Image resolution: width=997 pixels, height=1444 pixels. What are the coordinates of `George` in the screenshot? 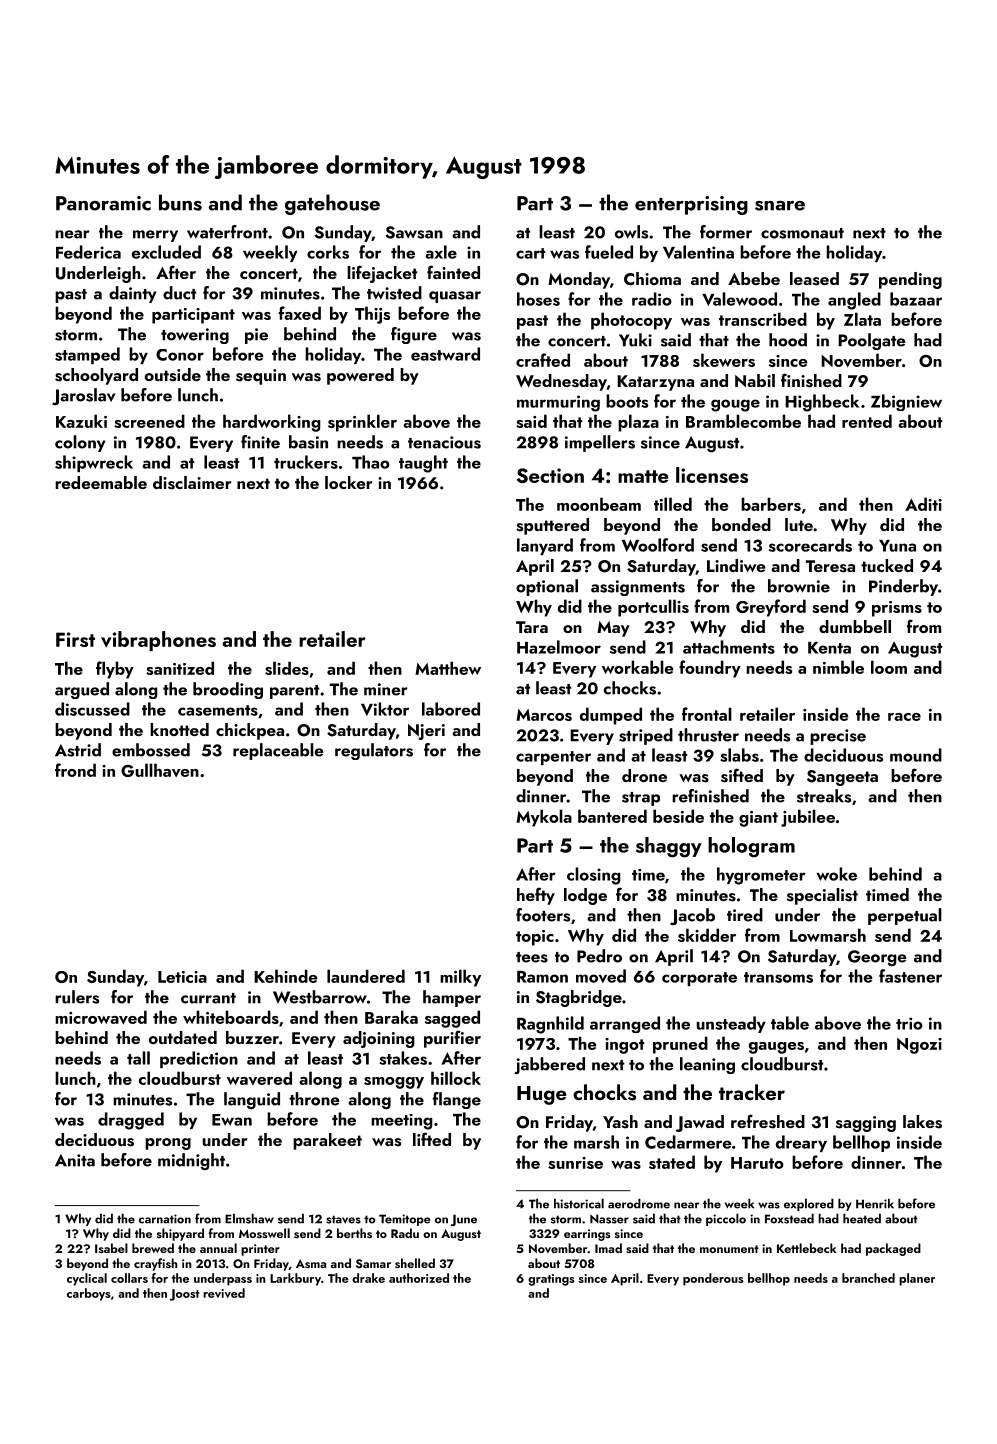 It's located at (877, 958).
